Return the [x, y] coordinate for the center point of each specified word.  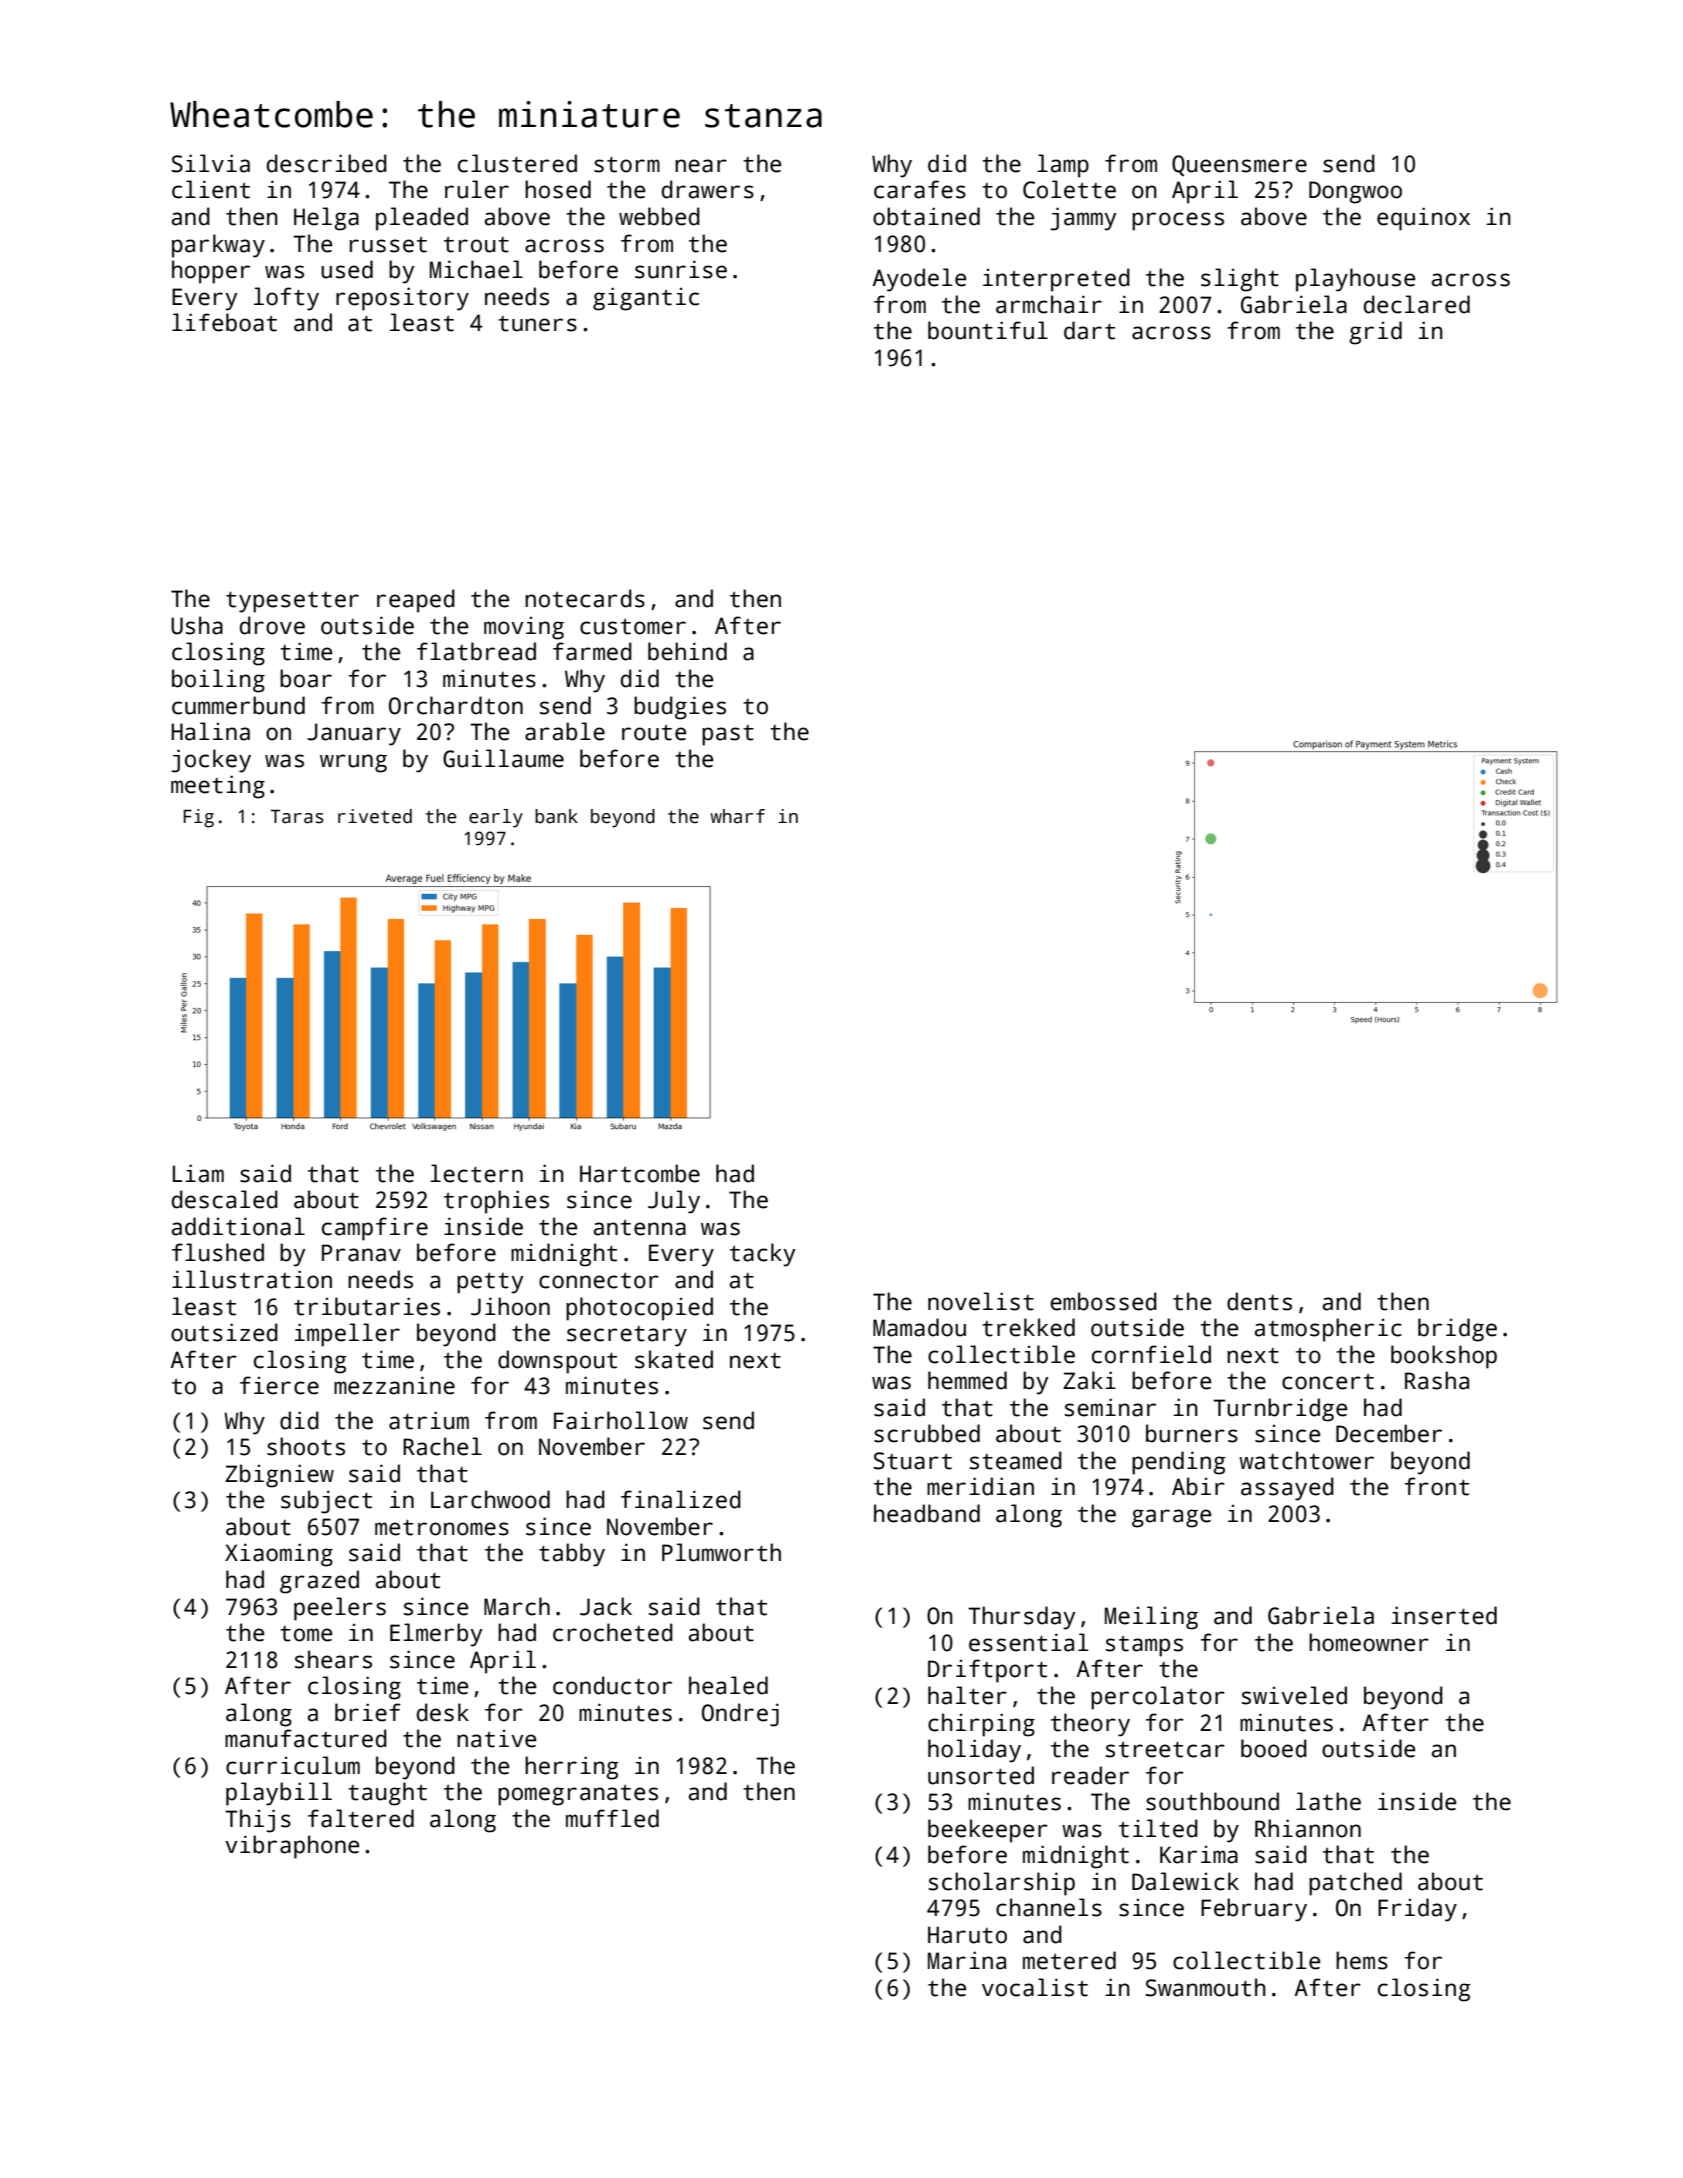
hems [1362, 1960]
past [728, 735]
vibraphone [292, 1847]
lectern [476, 1173]
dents [1259, 1301]
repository [402, 299]
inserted [1444, 1615]
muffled [612, 1818]
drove [272, 625]
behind [687, 651]
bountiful [988, 330]
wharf [737, 816]
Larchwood [490, 1499]
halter [967, 1695]
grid [1375, 333]
